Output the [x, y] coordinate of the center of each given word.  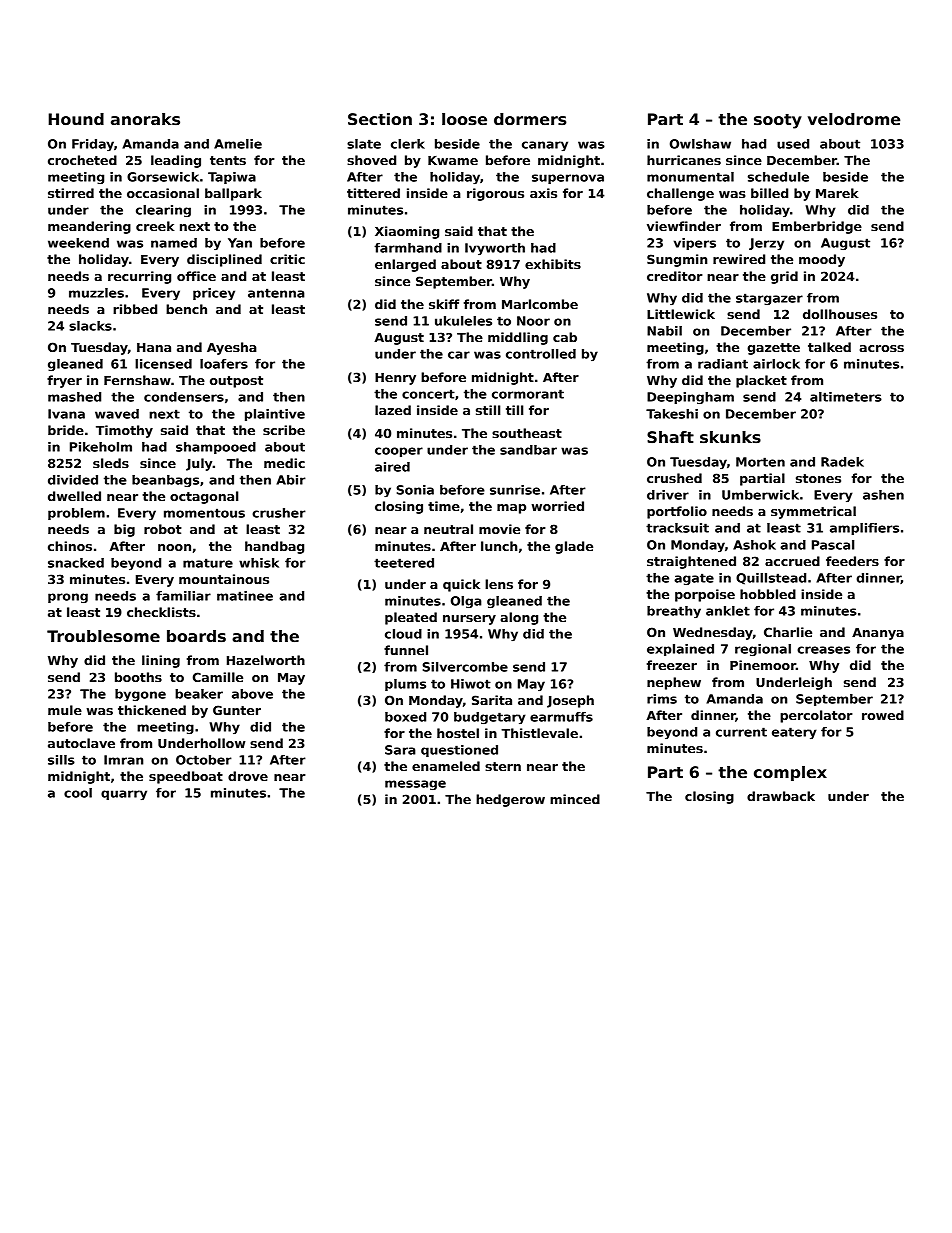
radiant [723, 364]
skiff [444, 304]
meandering [89, 227]
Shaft [670, 437]
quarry [124, 795]
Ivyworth [495, 249]
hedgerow [510, 800]
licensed [163, 364]
